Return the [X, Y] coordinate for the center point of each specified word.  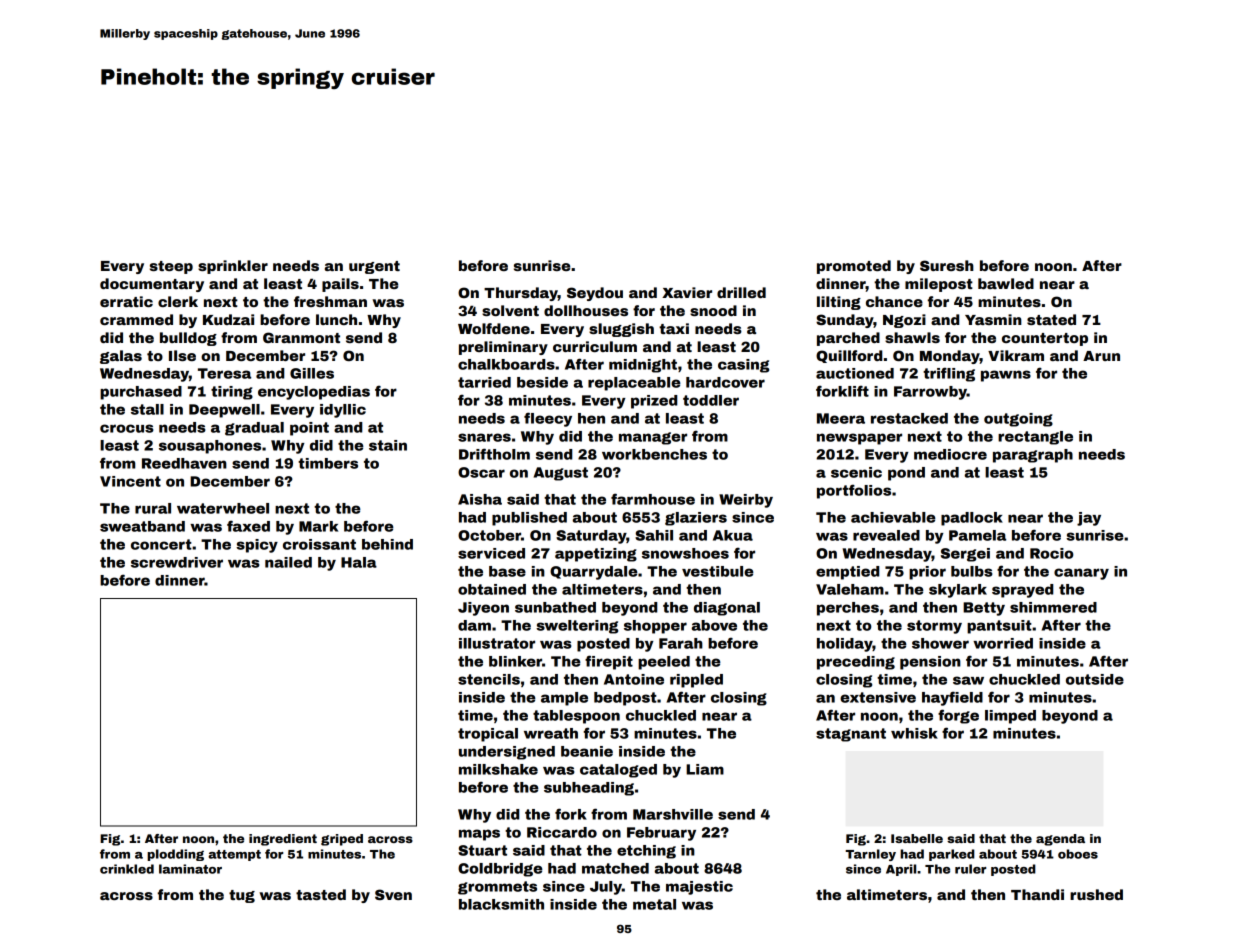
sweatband [142, 526]
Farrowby [930, 393]
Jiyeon [483, 609]
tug [242, 896]
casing [743, 366]
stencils [489, 679]
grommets [497, 888]
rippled [696, 681]
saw [968, 680]
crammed [136, 319]
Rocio [1052, 553]
